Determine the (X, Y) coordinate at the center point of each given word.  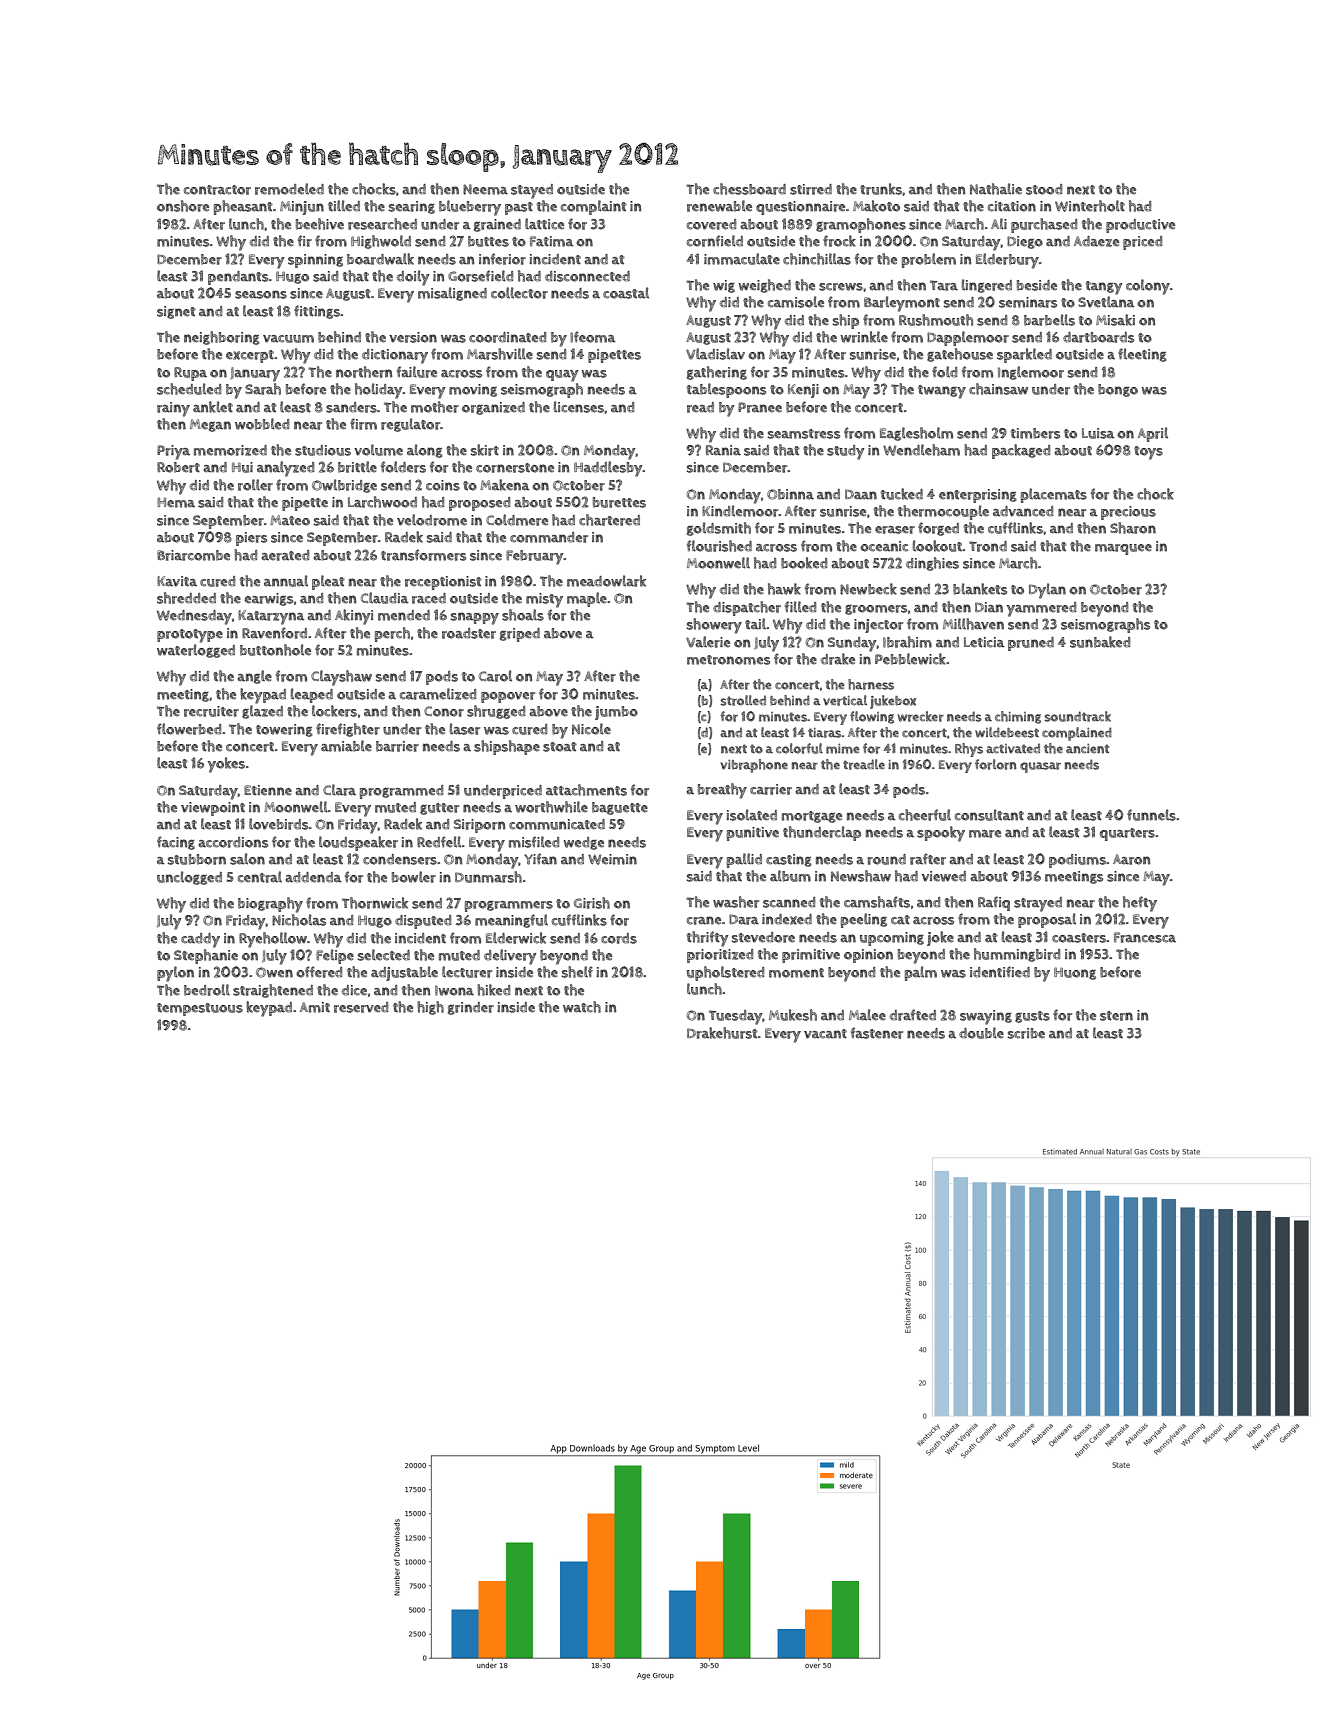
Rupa (190, 374)
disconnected (587, 276)
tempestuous (200, 1009)
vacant (825, 1034)
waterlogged (196, 651)
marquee (1123, 549)
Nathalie (996, 189)
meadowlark (606, 581)
